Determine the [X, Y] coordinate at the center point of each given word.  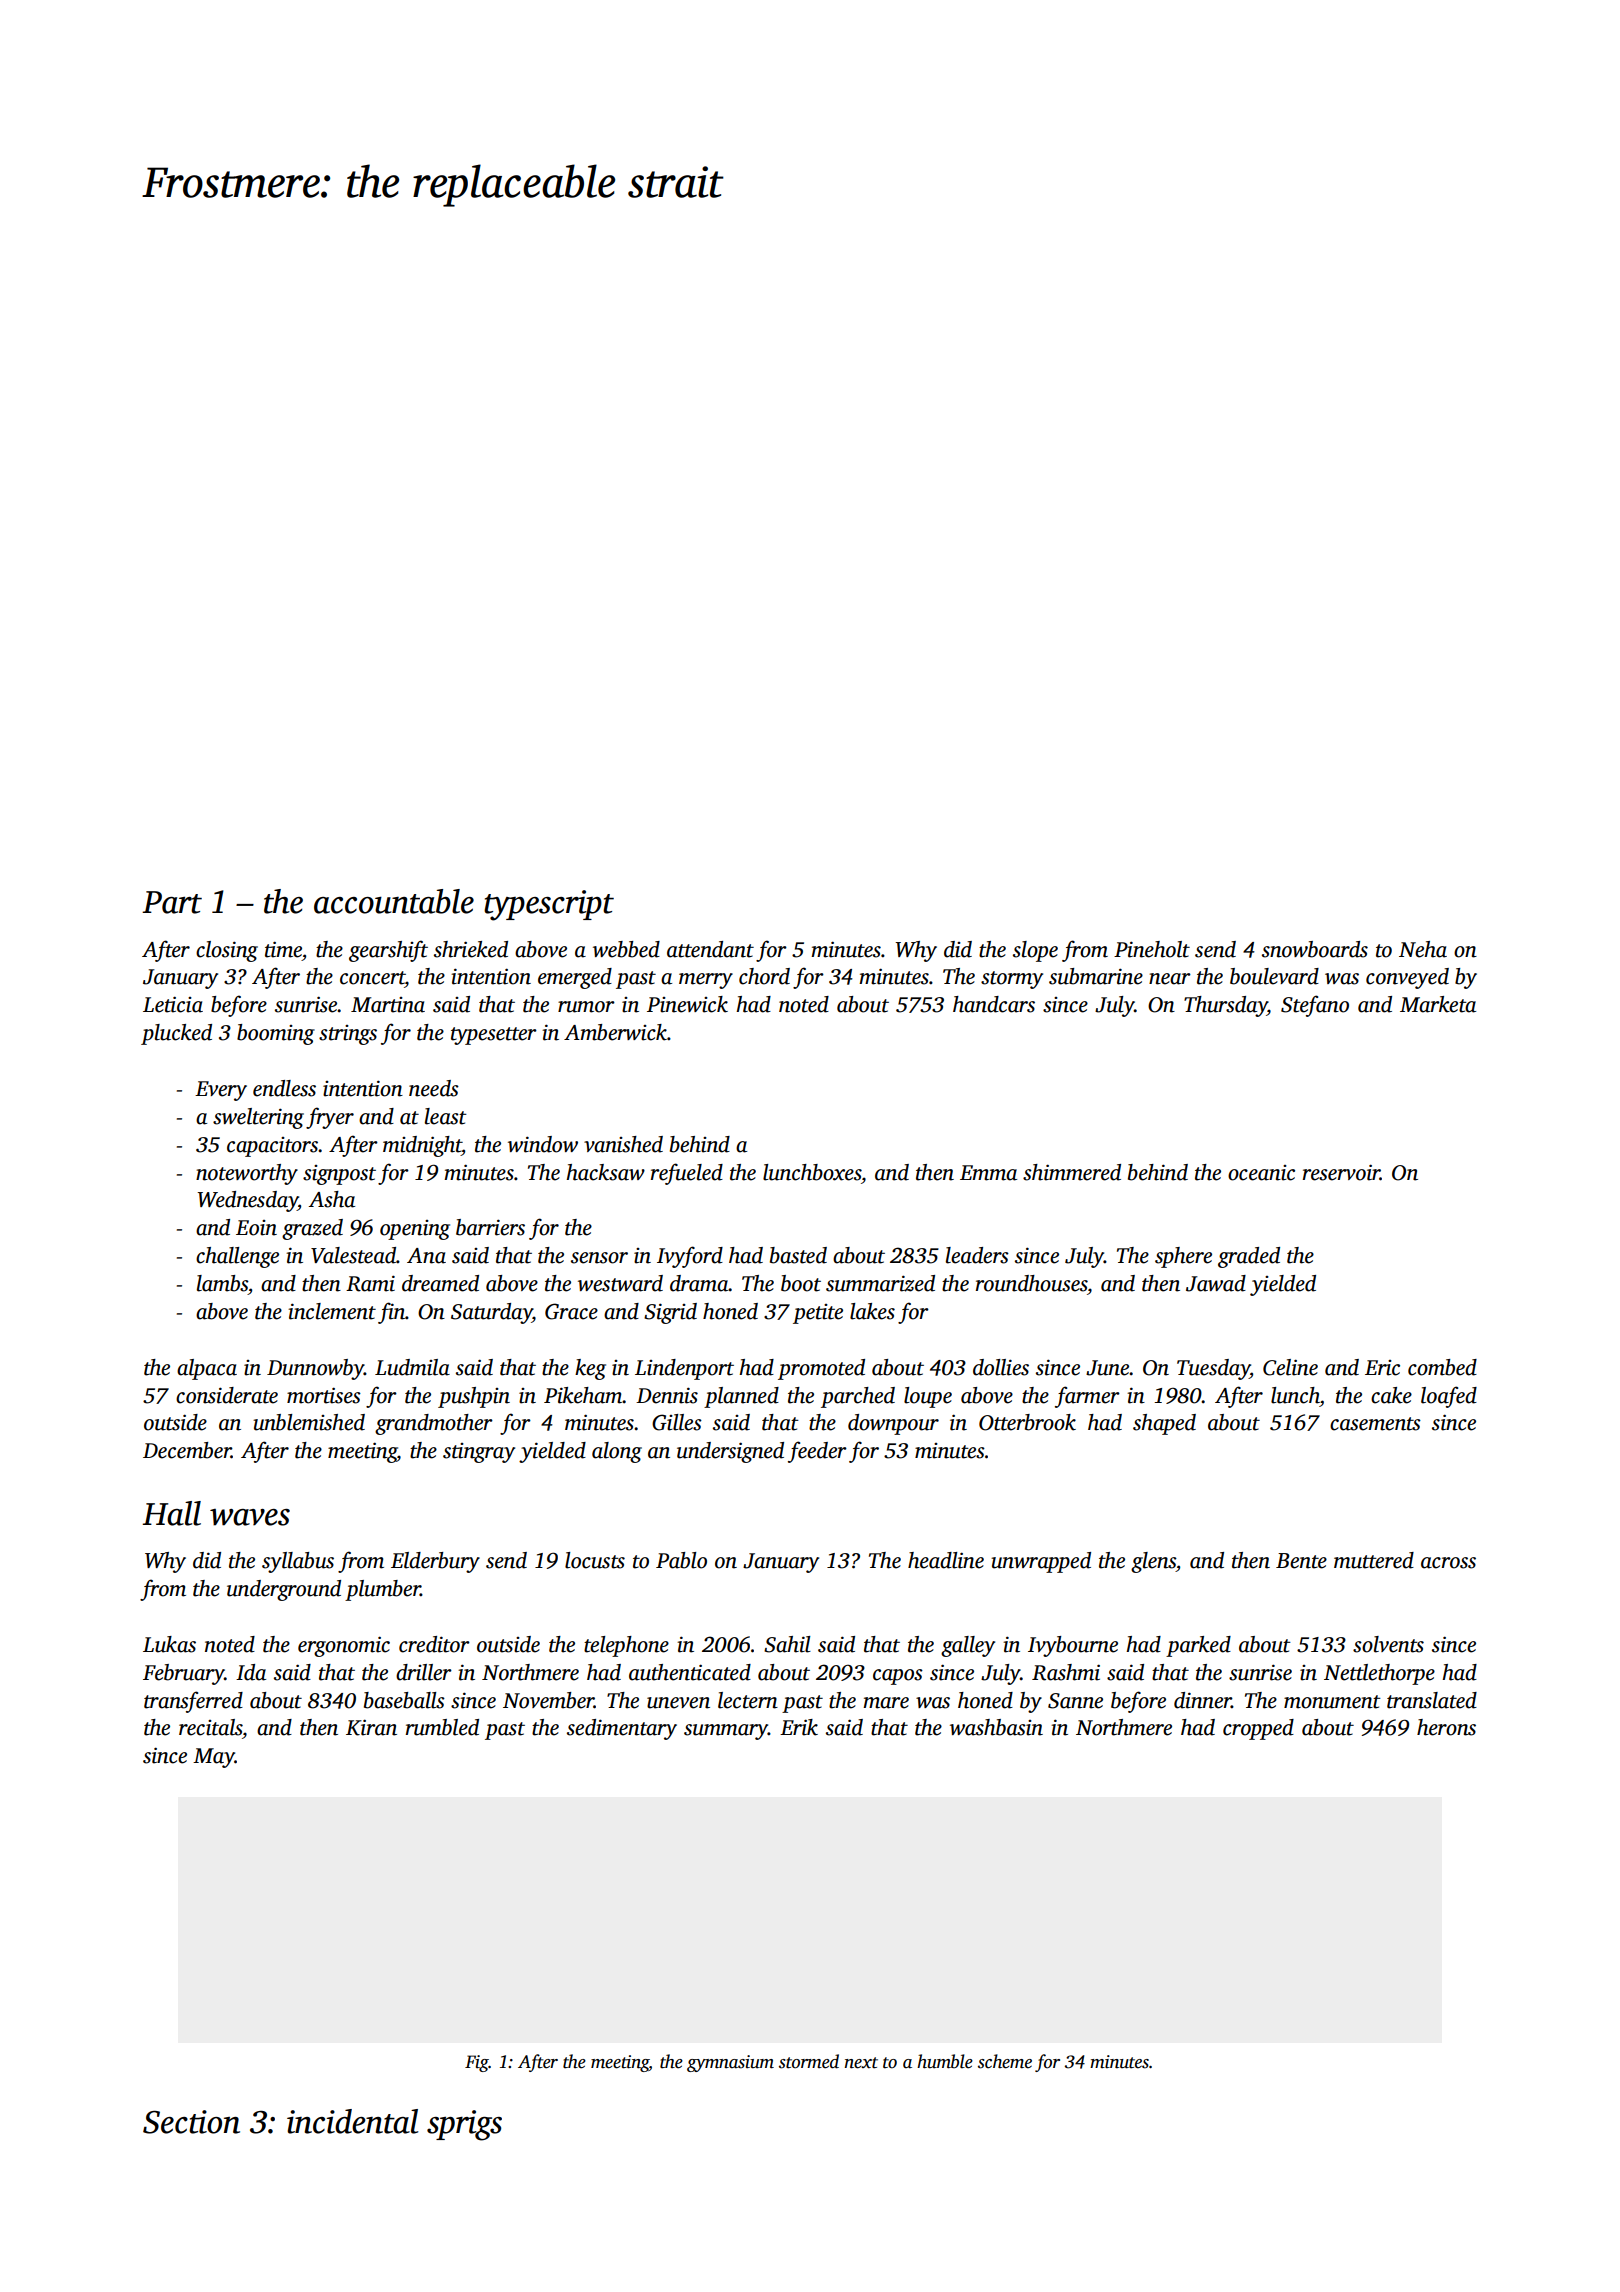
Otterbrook [1027, 1422]
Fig [477, 2063]
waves [250, 1517]
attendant [710, 949]
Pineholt [1152, 949]
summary [726, 1732]
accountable [394, 901]
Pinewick [687, 1004]
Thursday [1225, 1006]
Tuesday [1213, 1369]
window [543, 1144]
